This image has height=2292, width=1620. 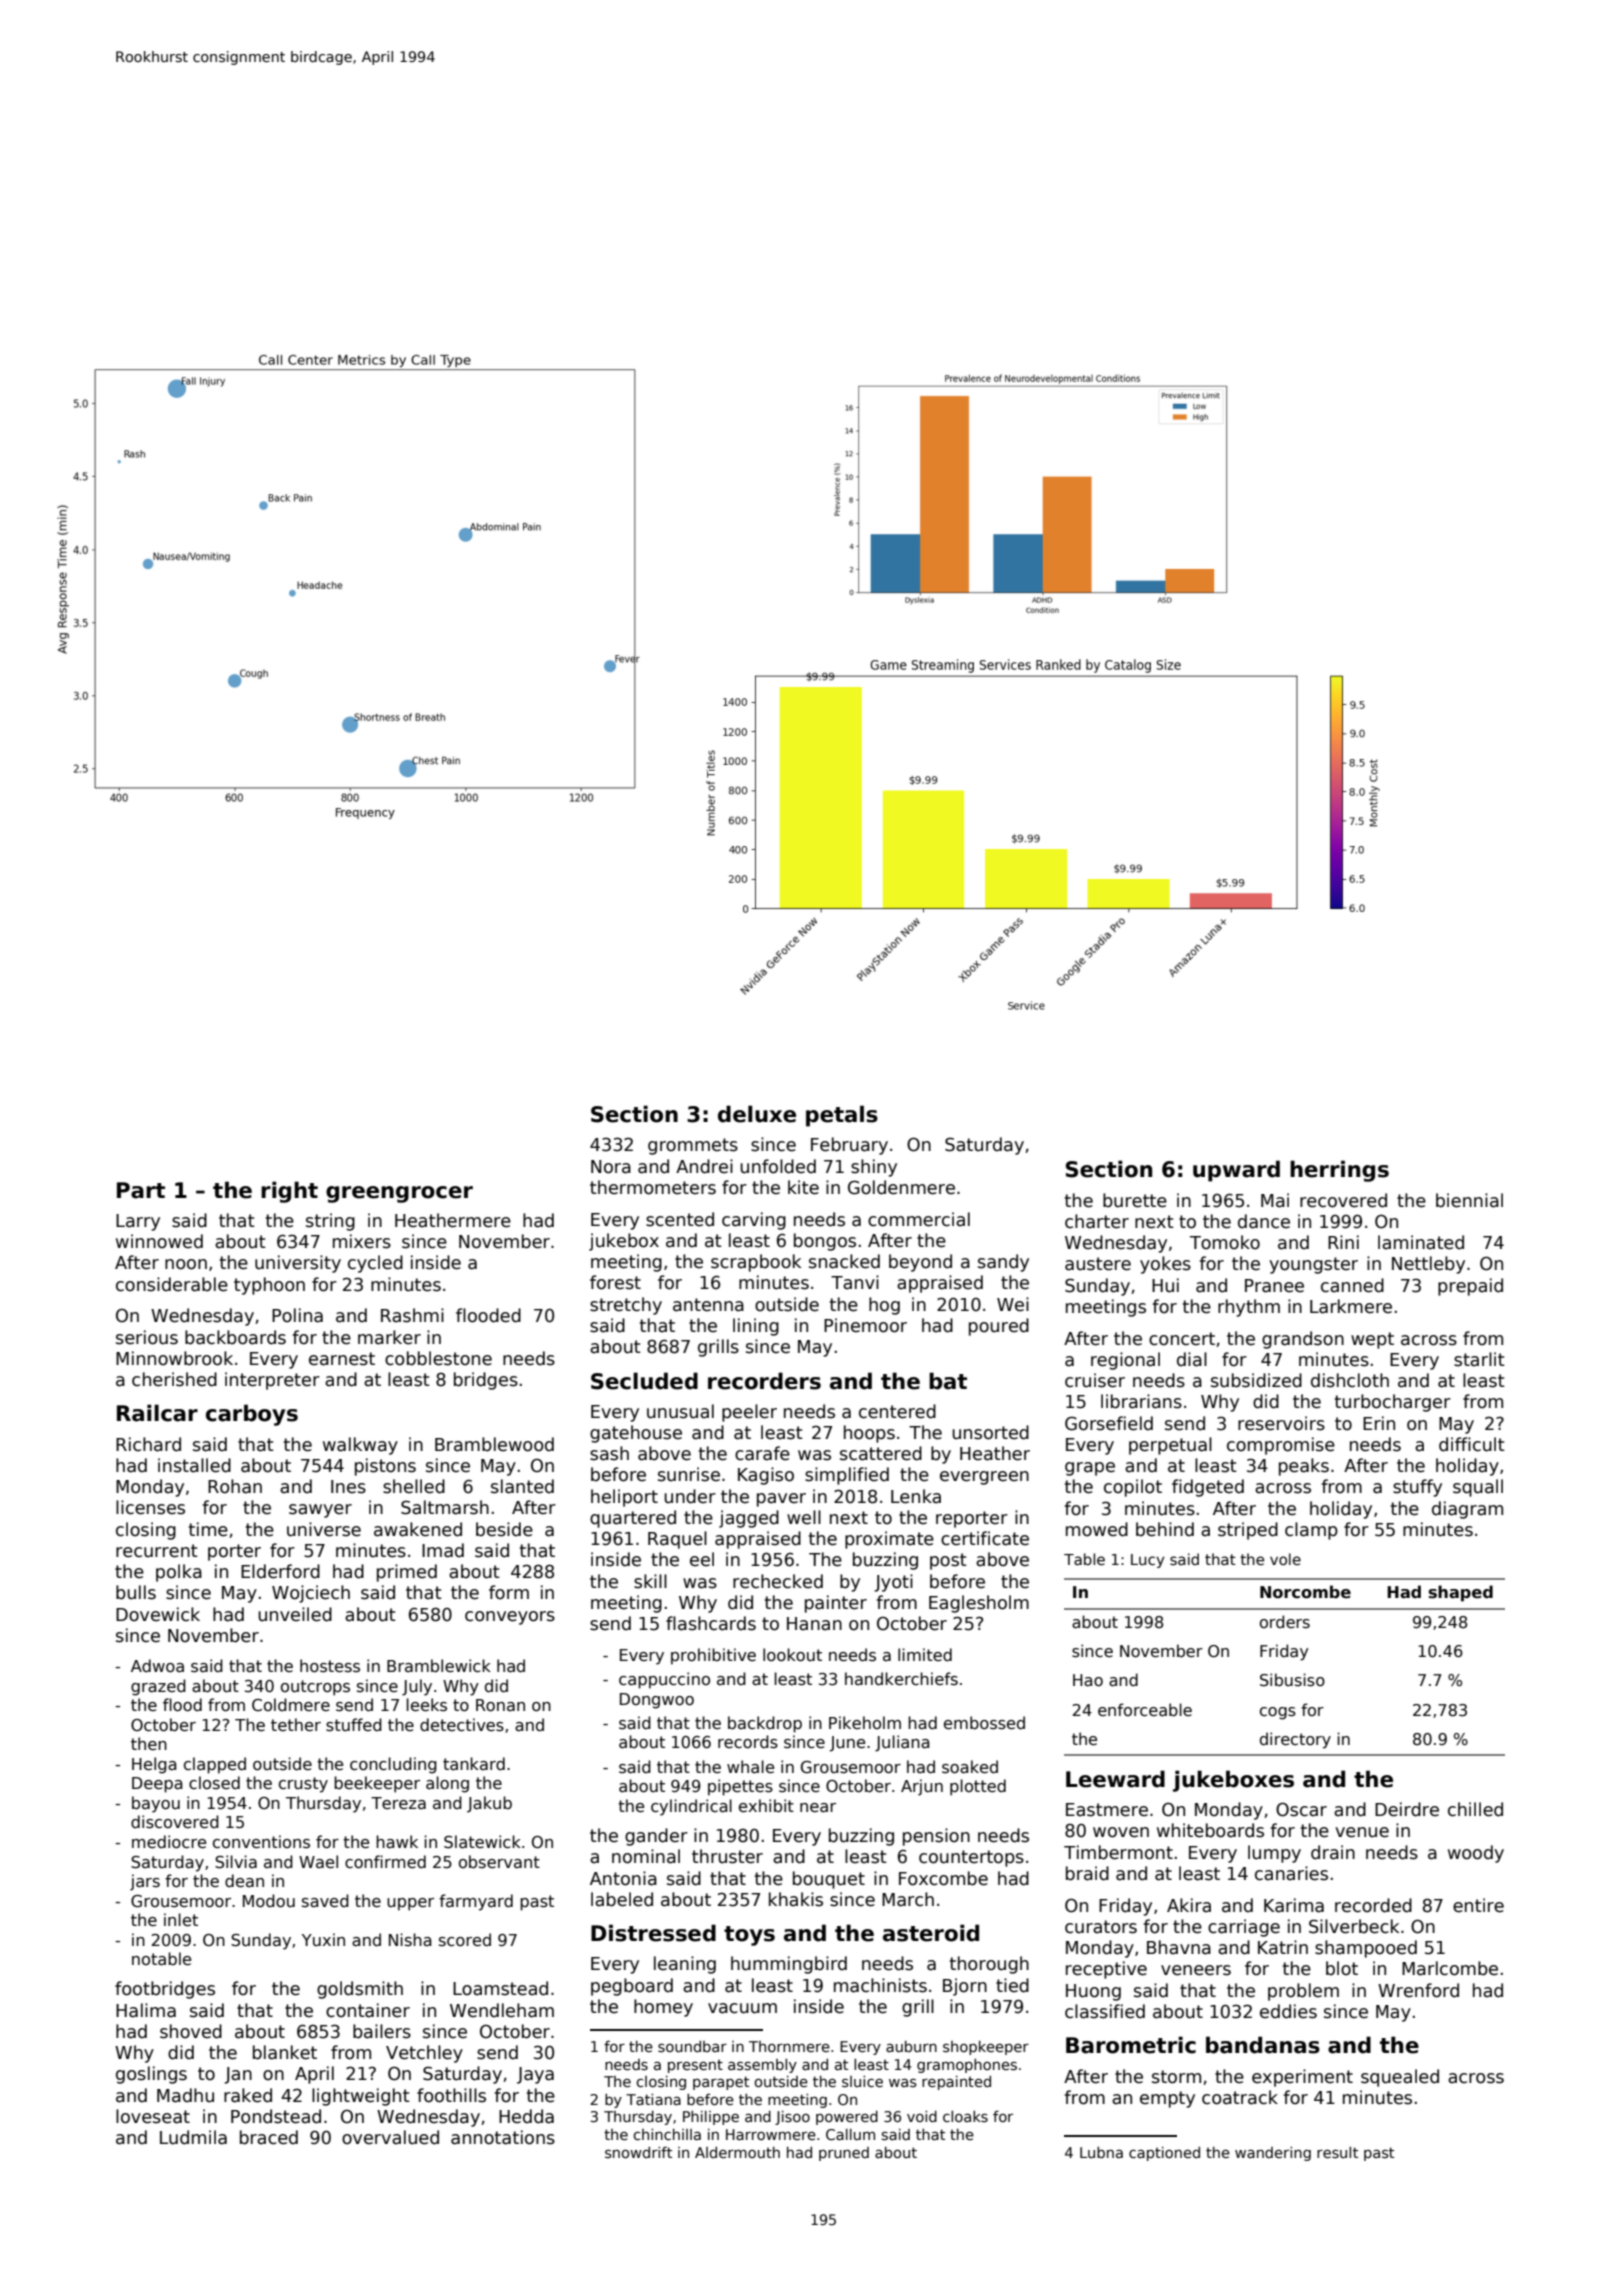 I want to click on veneers, so click(x=1196, y=1970).
